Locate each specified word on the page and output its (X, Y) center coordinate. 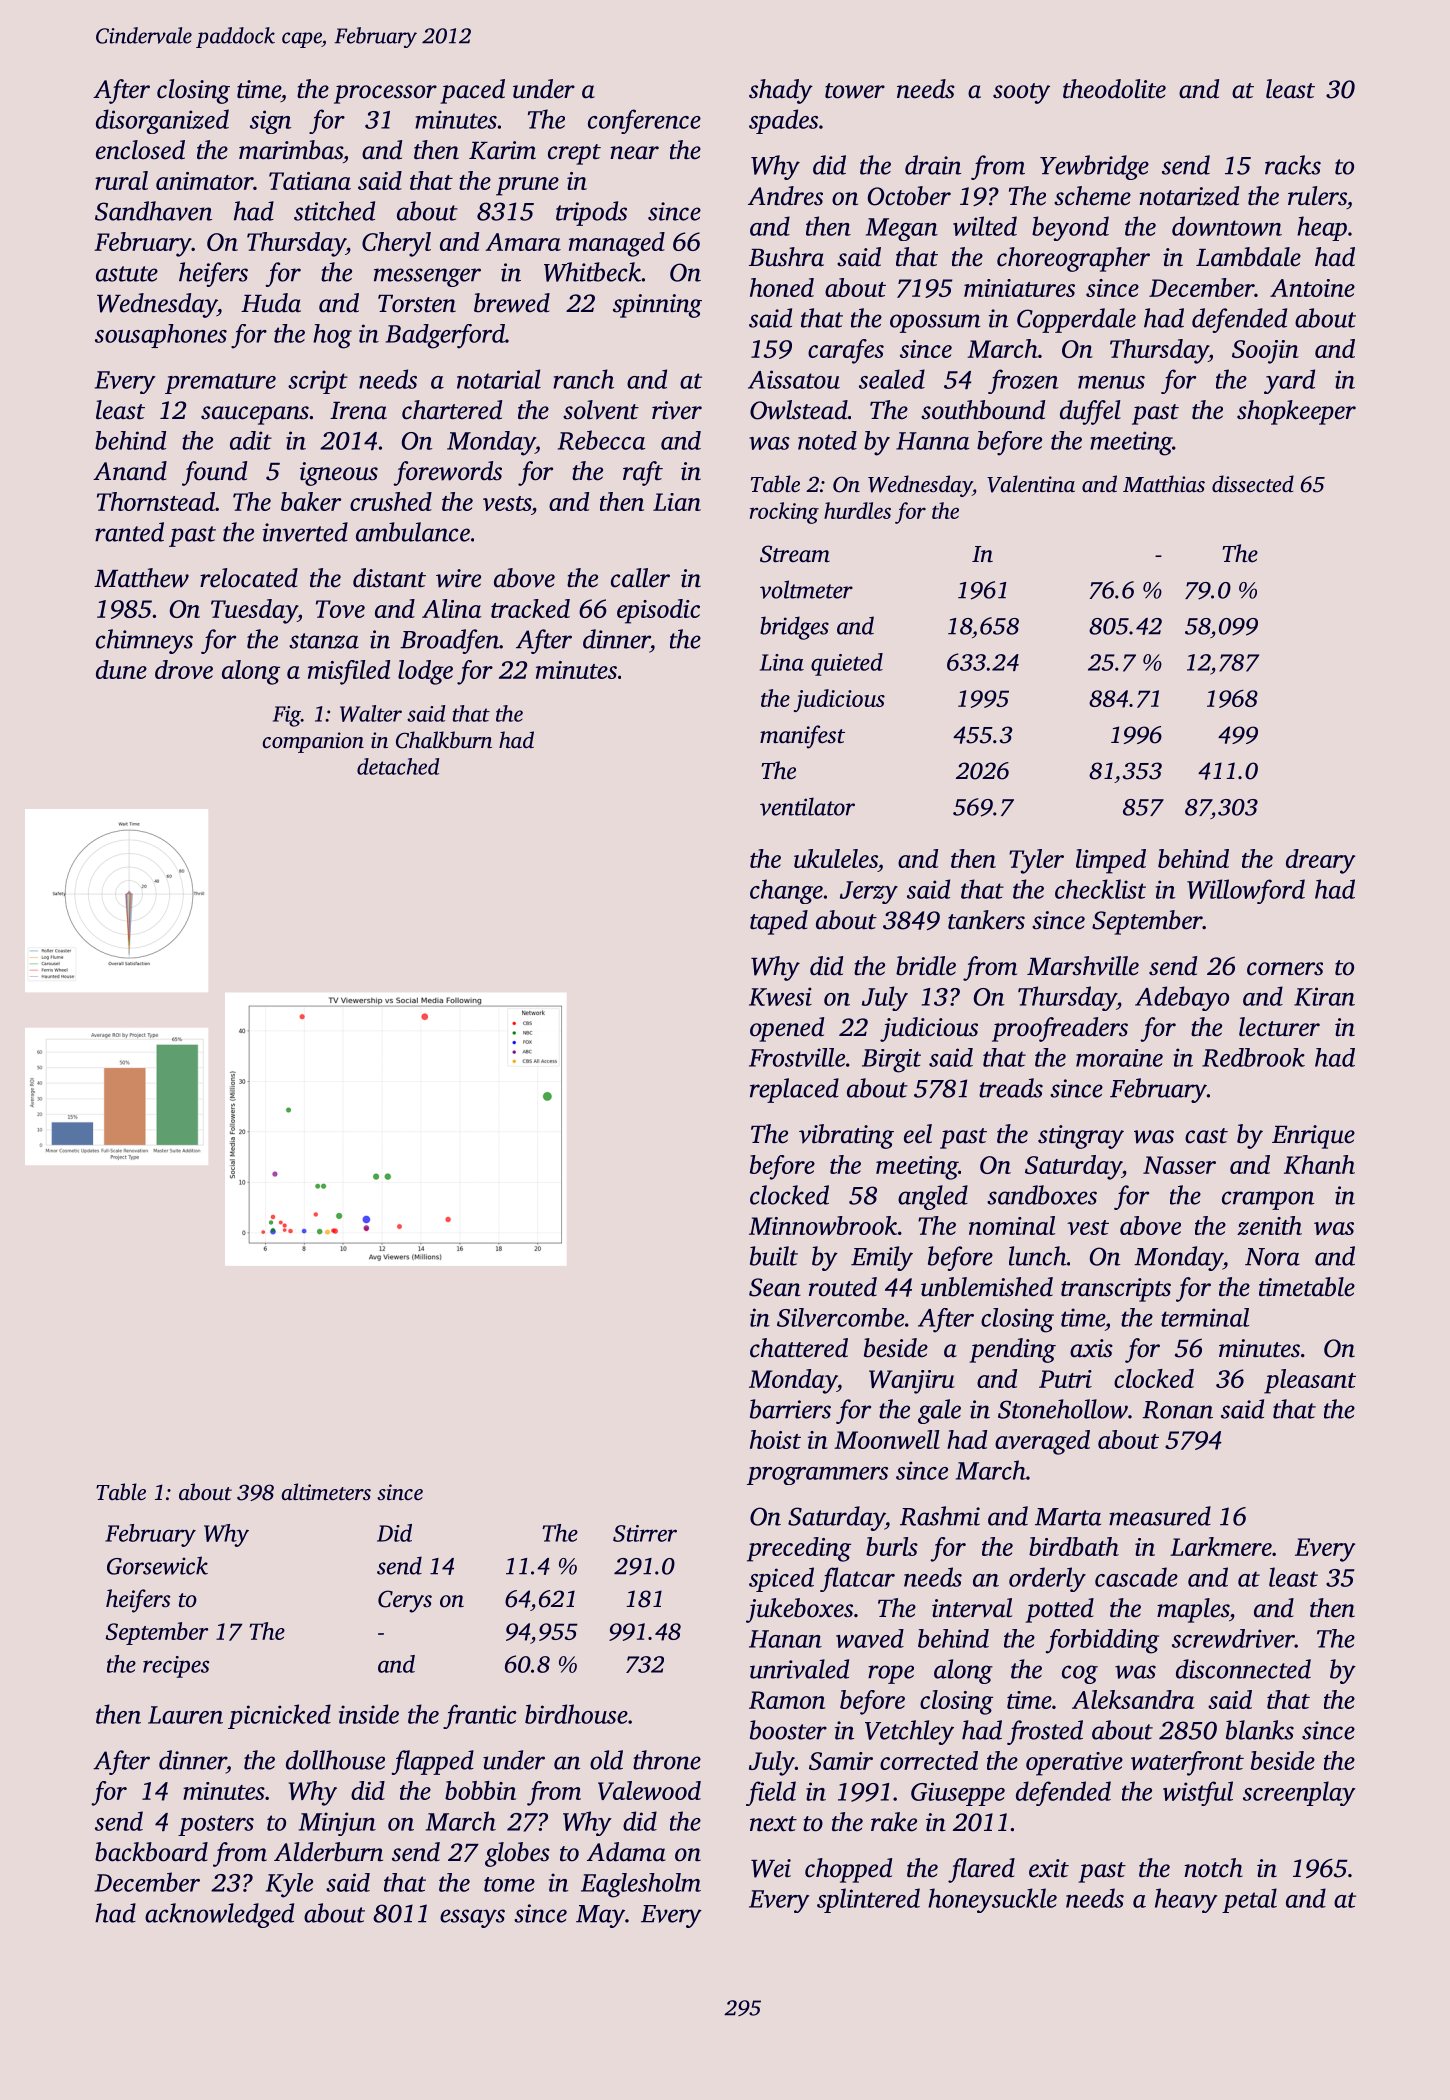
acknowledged (219, 1915)
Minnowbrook (823, 1225)
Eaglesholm (641, 1885)
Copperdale (1076, 320)
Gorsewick (157, 1565)
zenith (1269, 1225)
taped (779, 922)
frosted (1045, 1732)
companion (313, 742)
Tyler (1036, 861)
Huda (271, 303)
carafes (846, 351)
